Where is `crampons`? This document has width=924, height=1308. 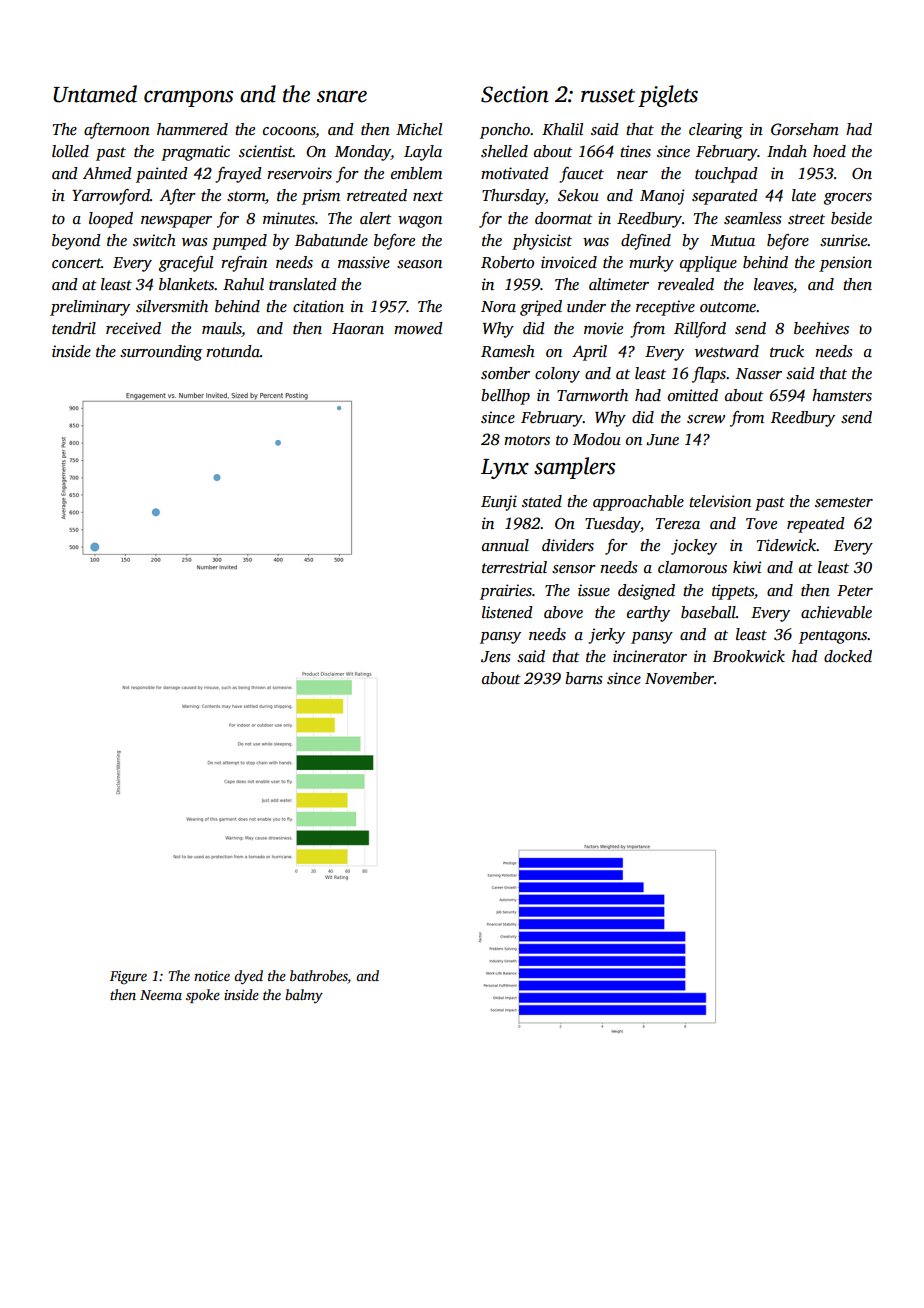 crampons is located at coordinates (188, 99).
